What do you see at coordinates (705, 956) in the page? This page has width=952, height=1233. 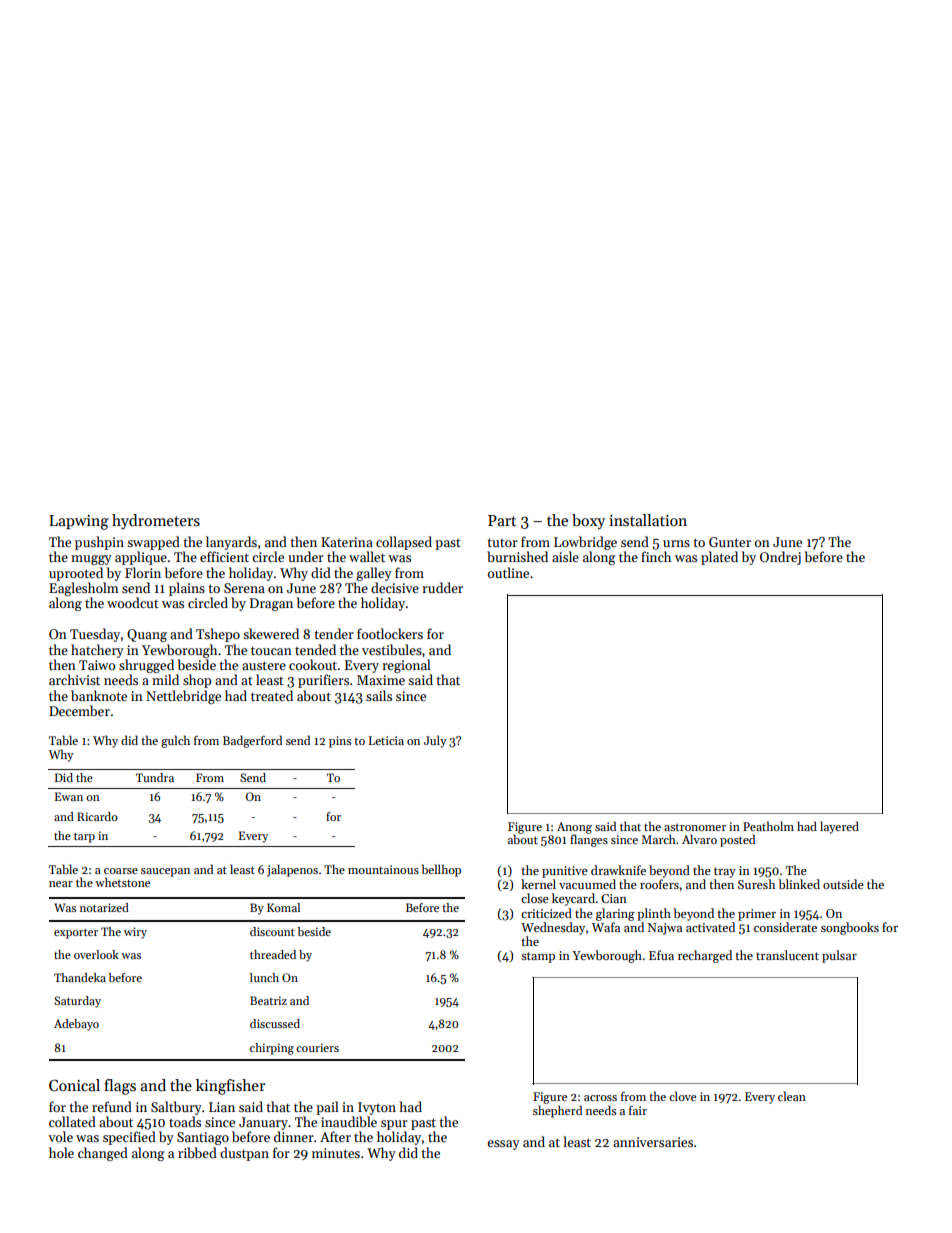 I see `recharged` at bounding box center [705, 956].
